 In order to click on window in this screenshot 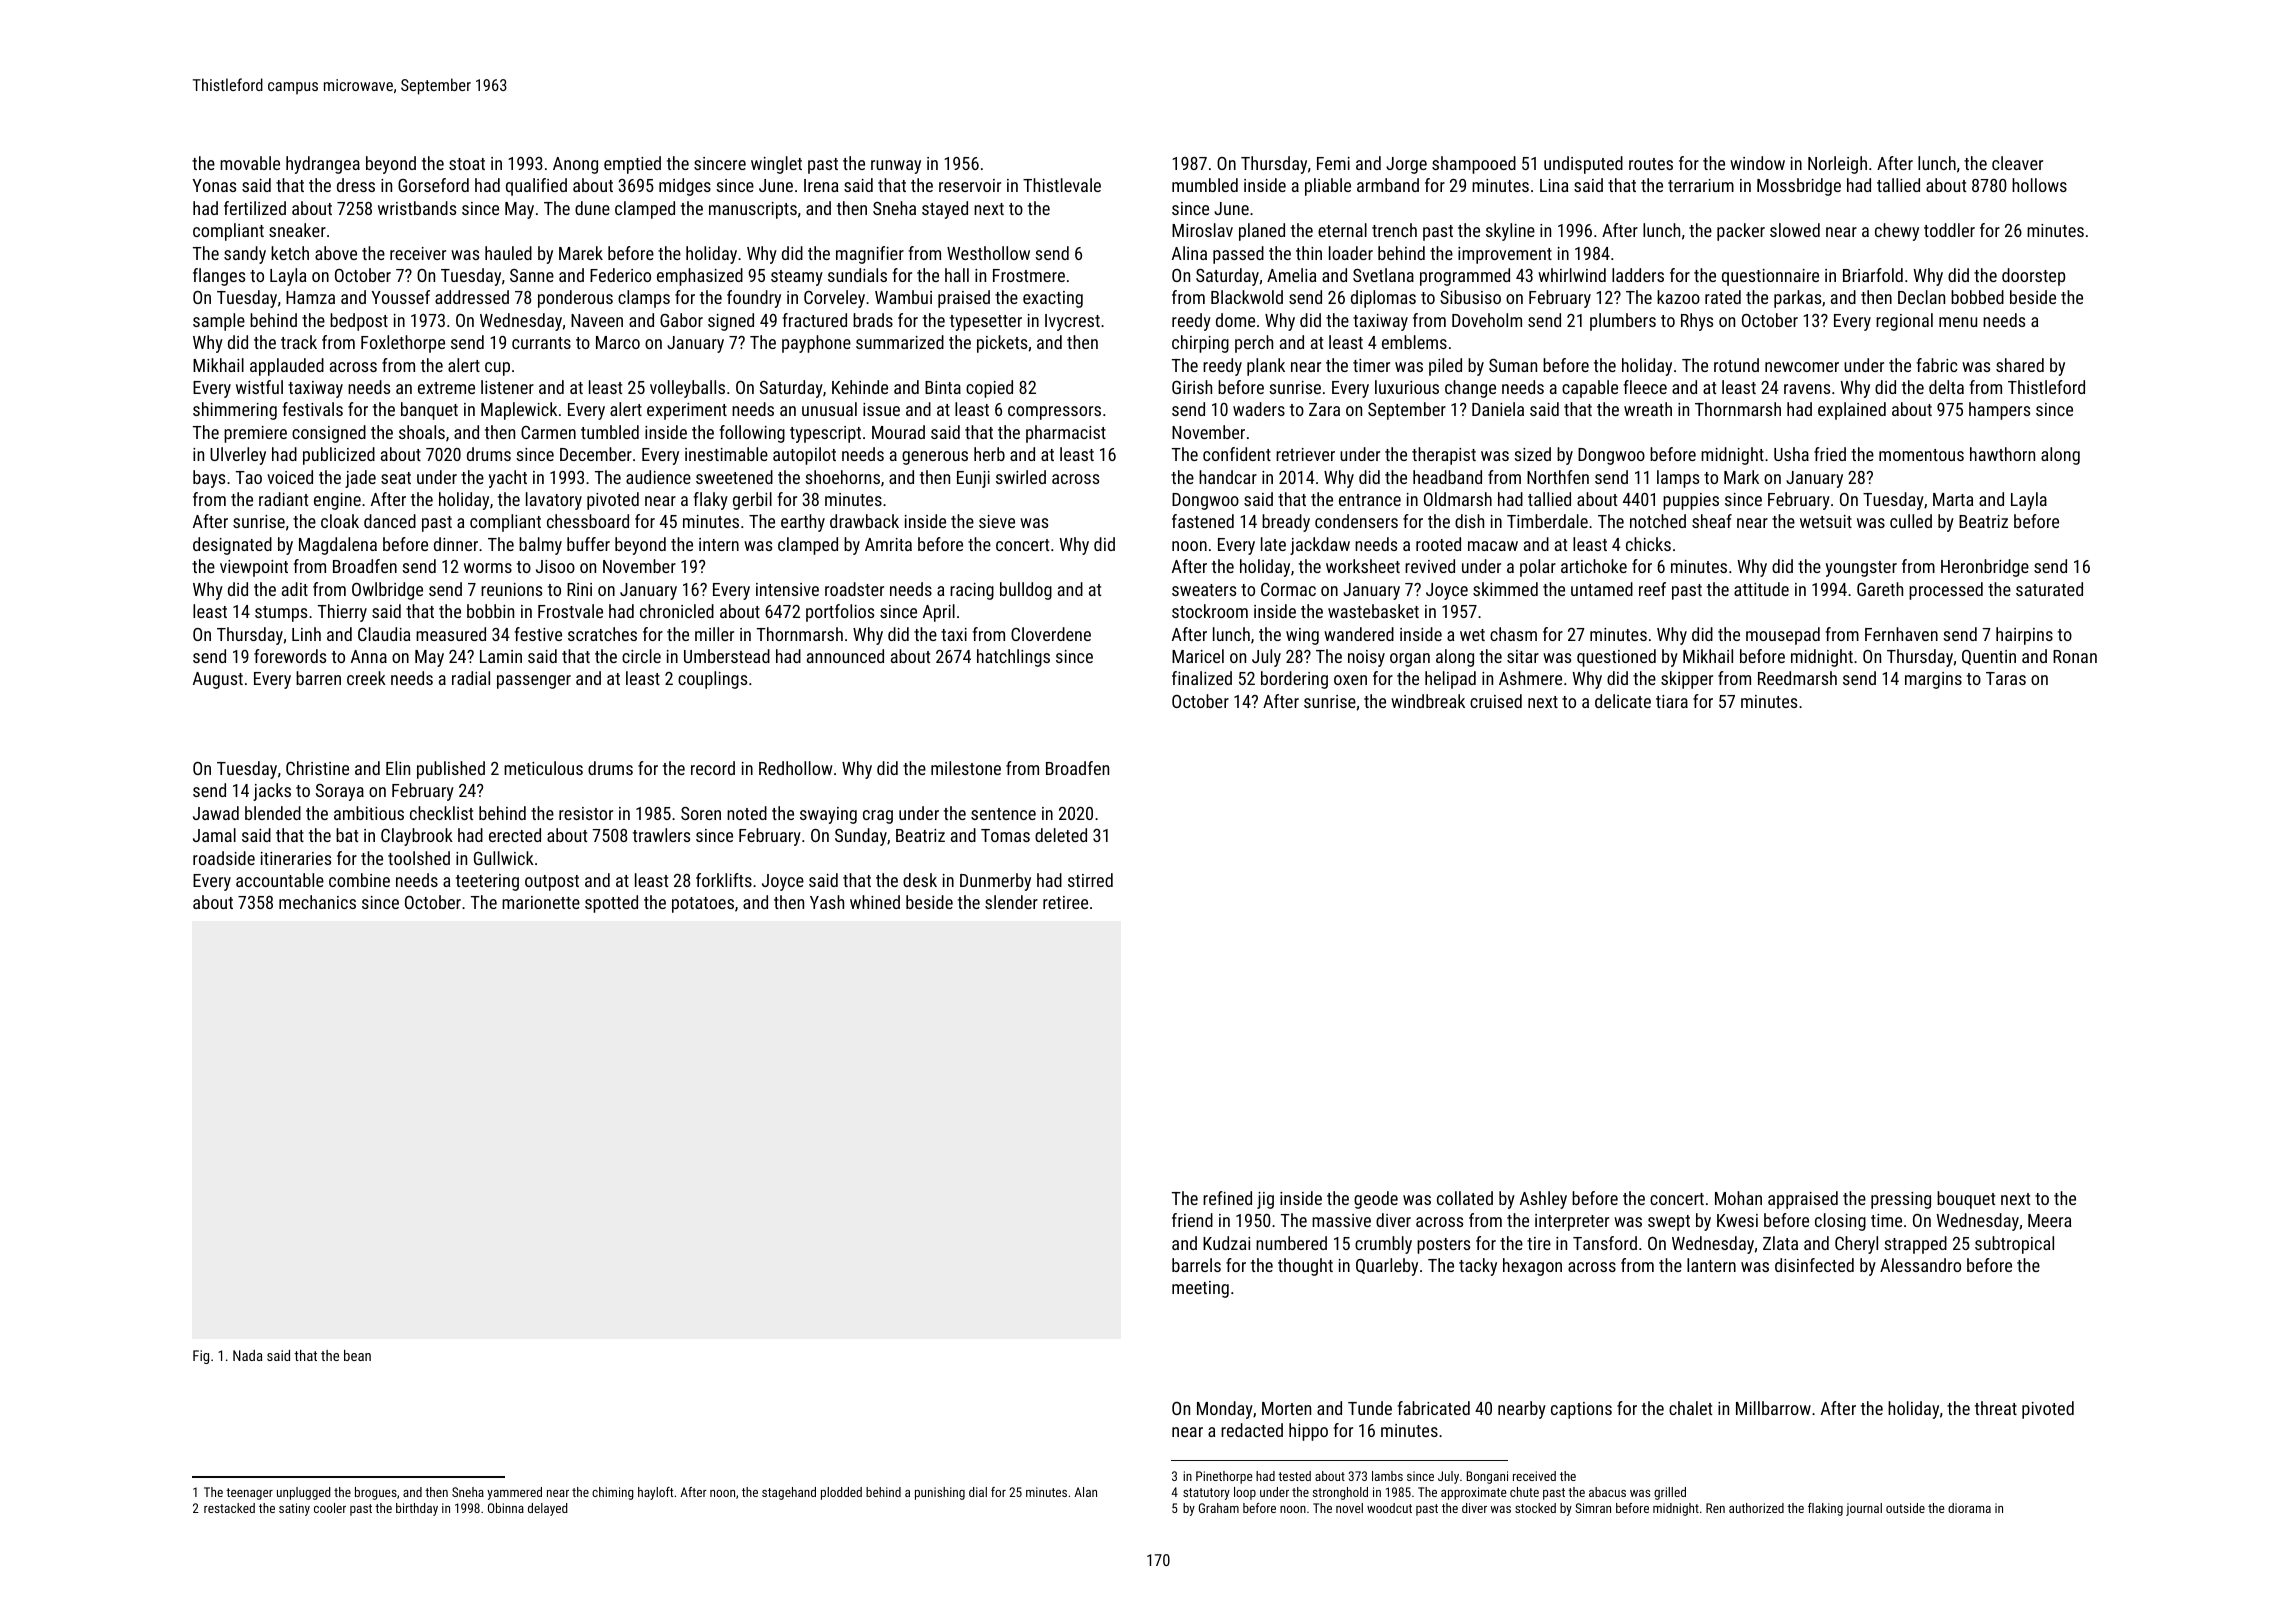, I will do `click(1757, 163)`.
